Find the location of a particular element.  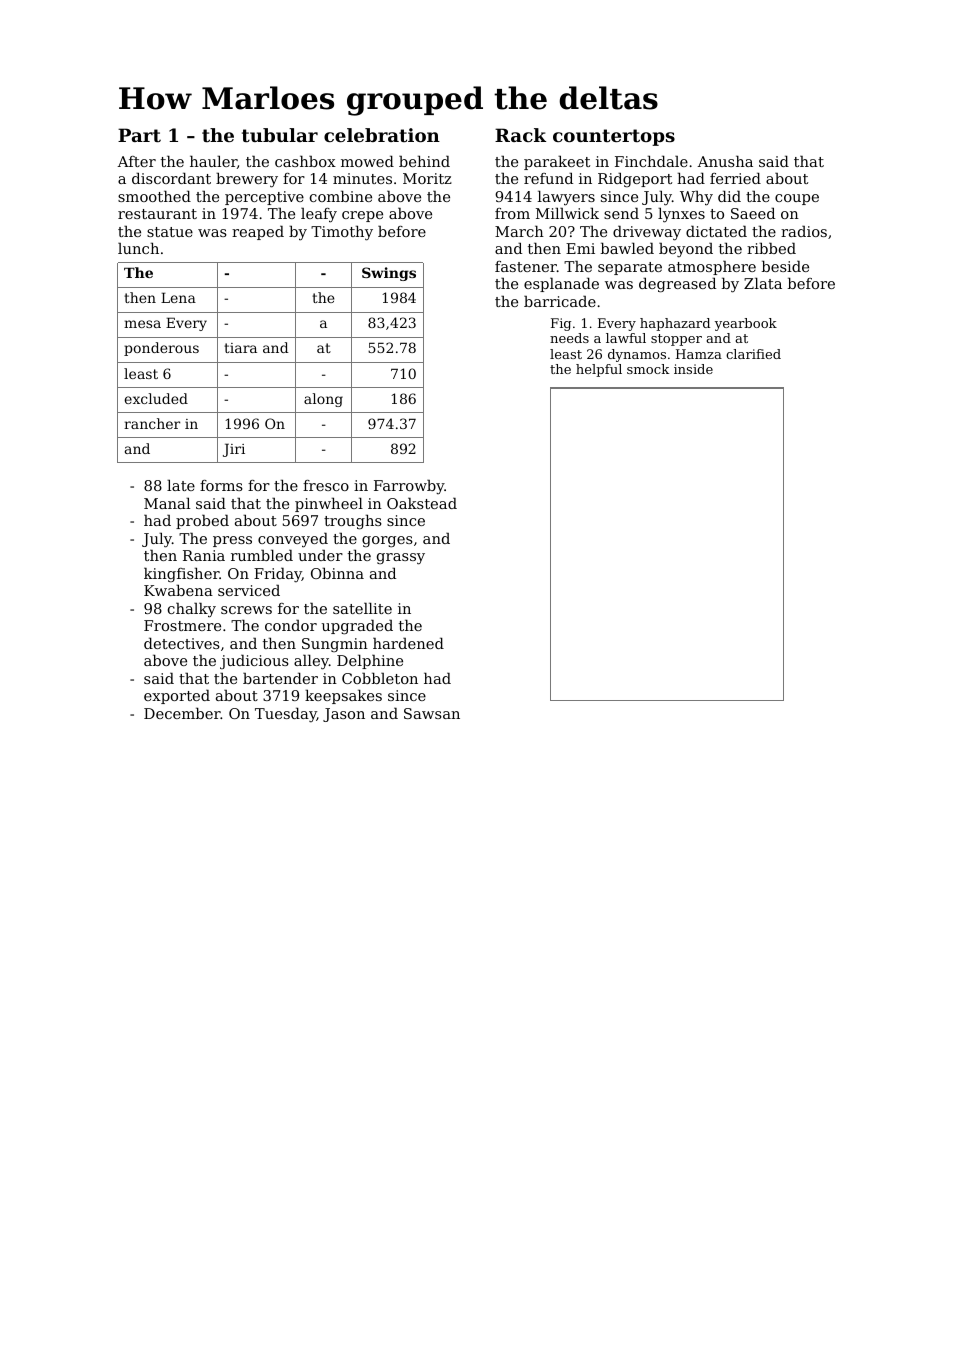

smoothed is located at coordinates (154, 196).
